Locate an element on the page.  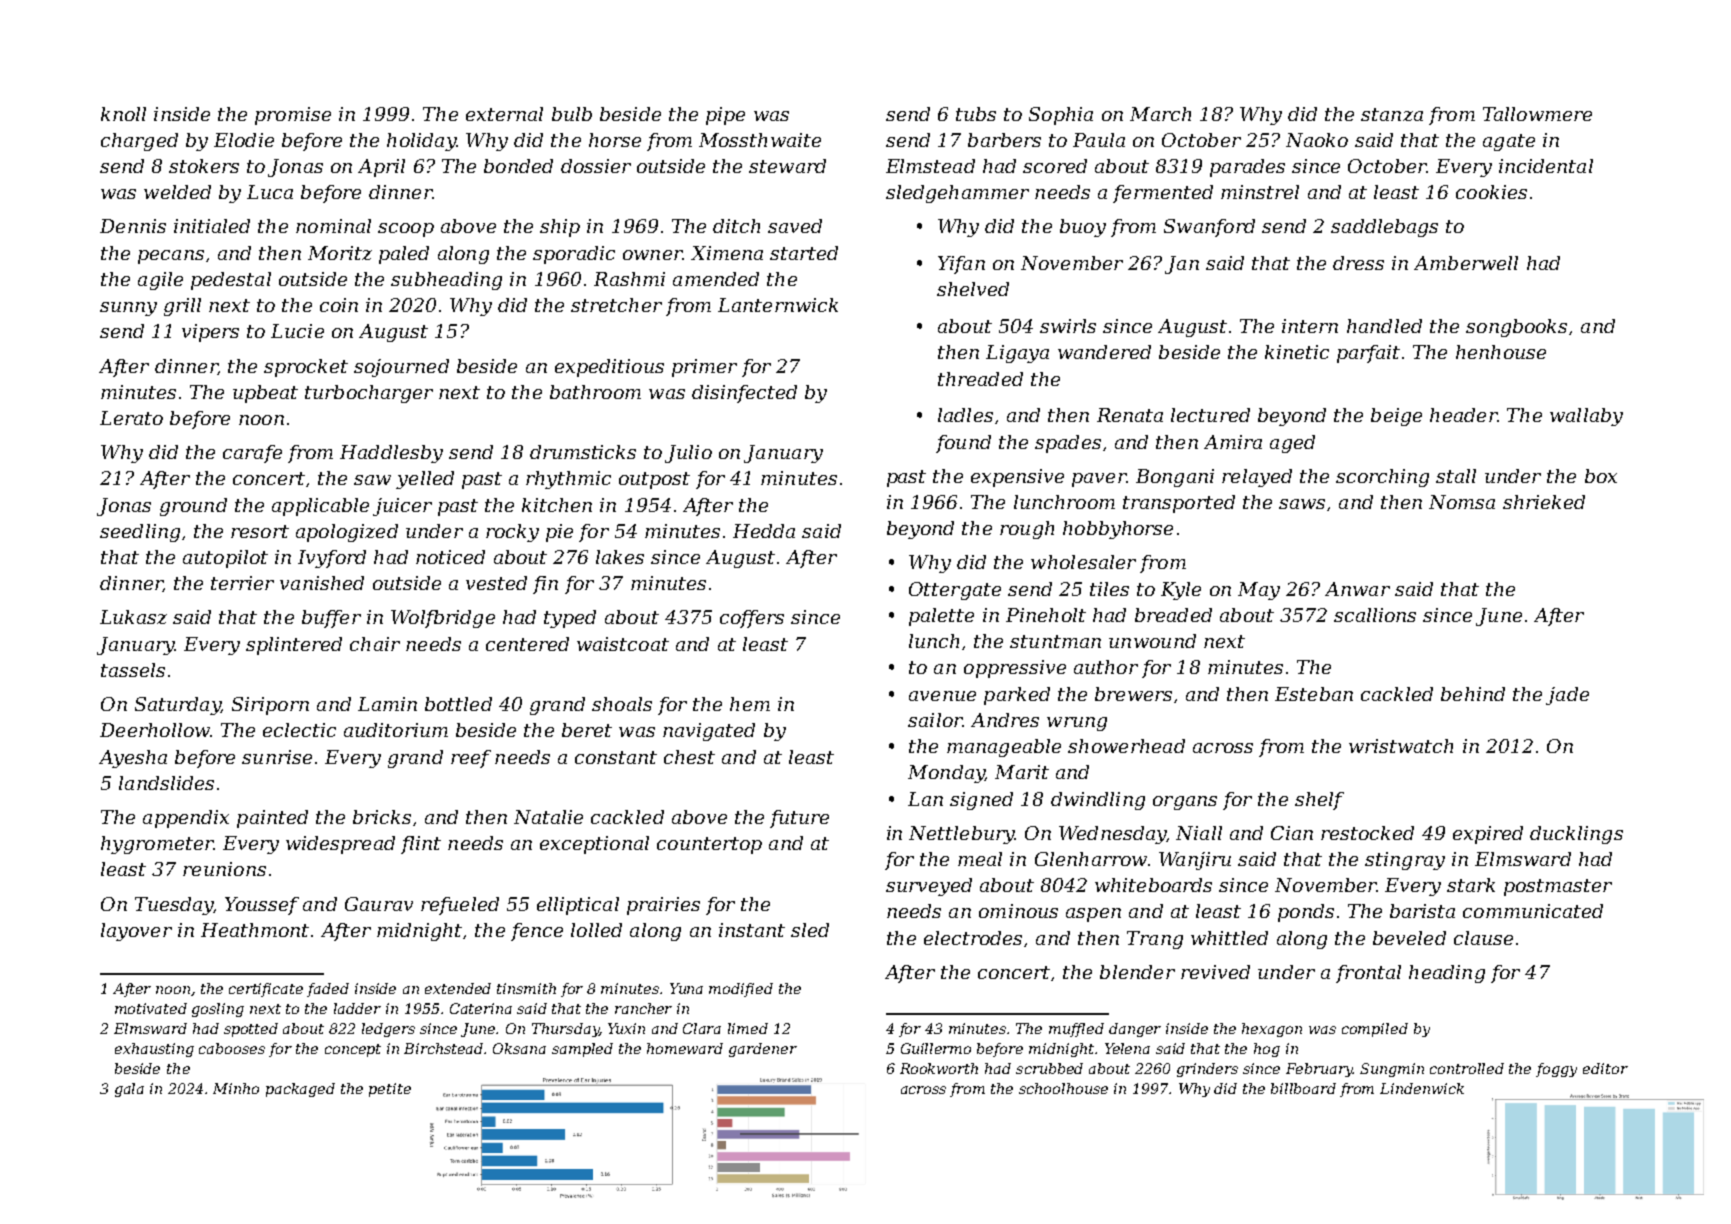
concept is located at coordinates (353, 1050).
